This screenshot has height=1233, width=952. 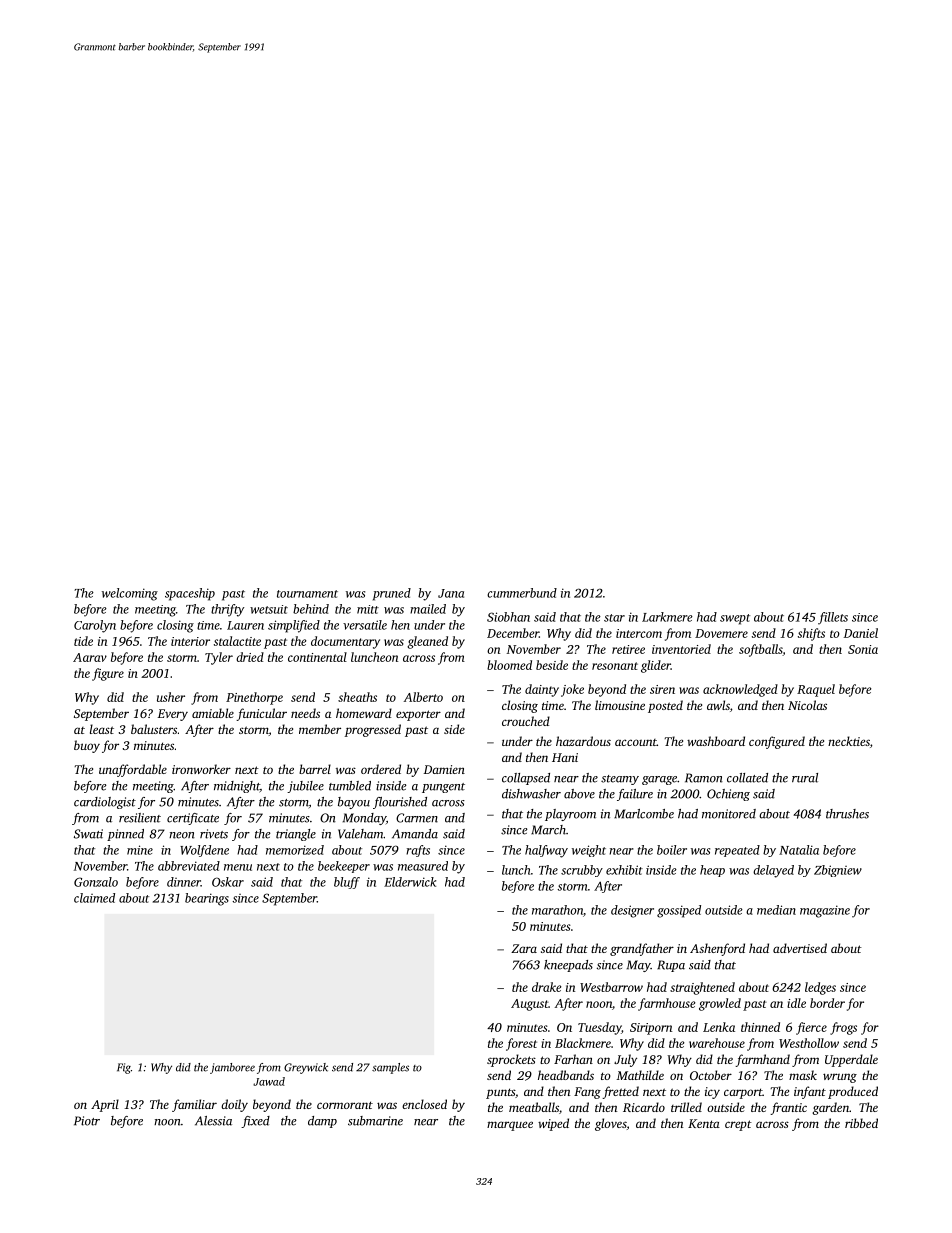 What do you see at coordinates (849, 741) in the screenshot?
I see `neckties` at bounding box center [849, 741].
